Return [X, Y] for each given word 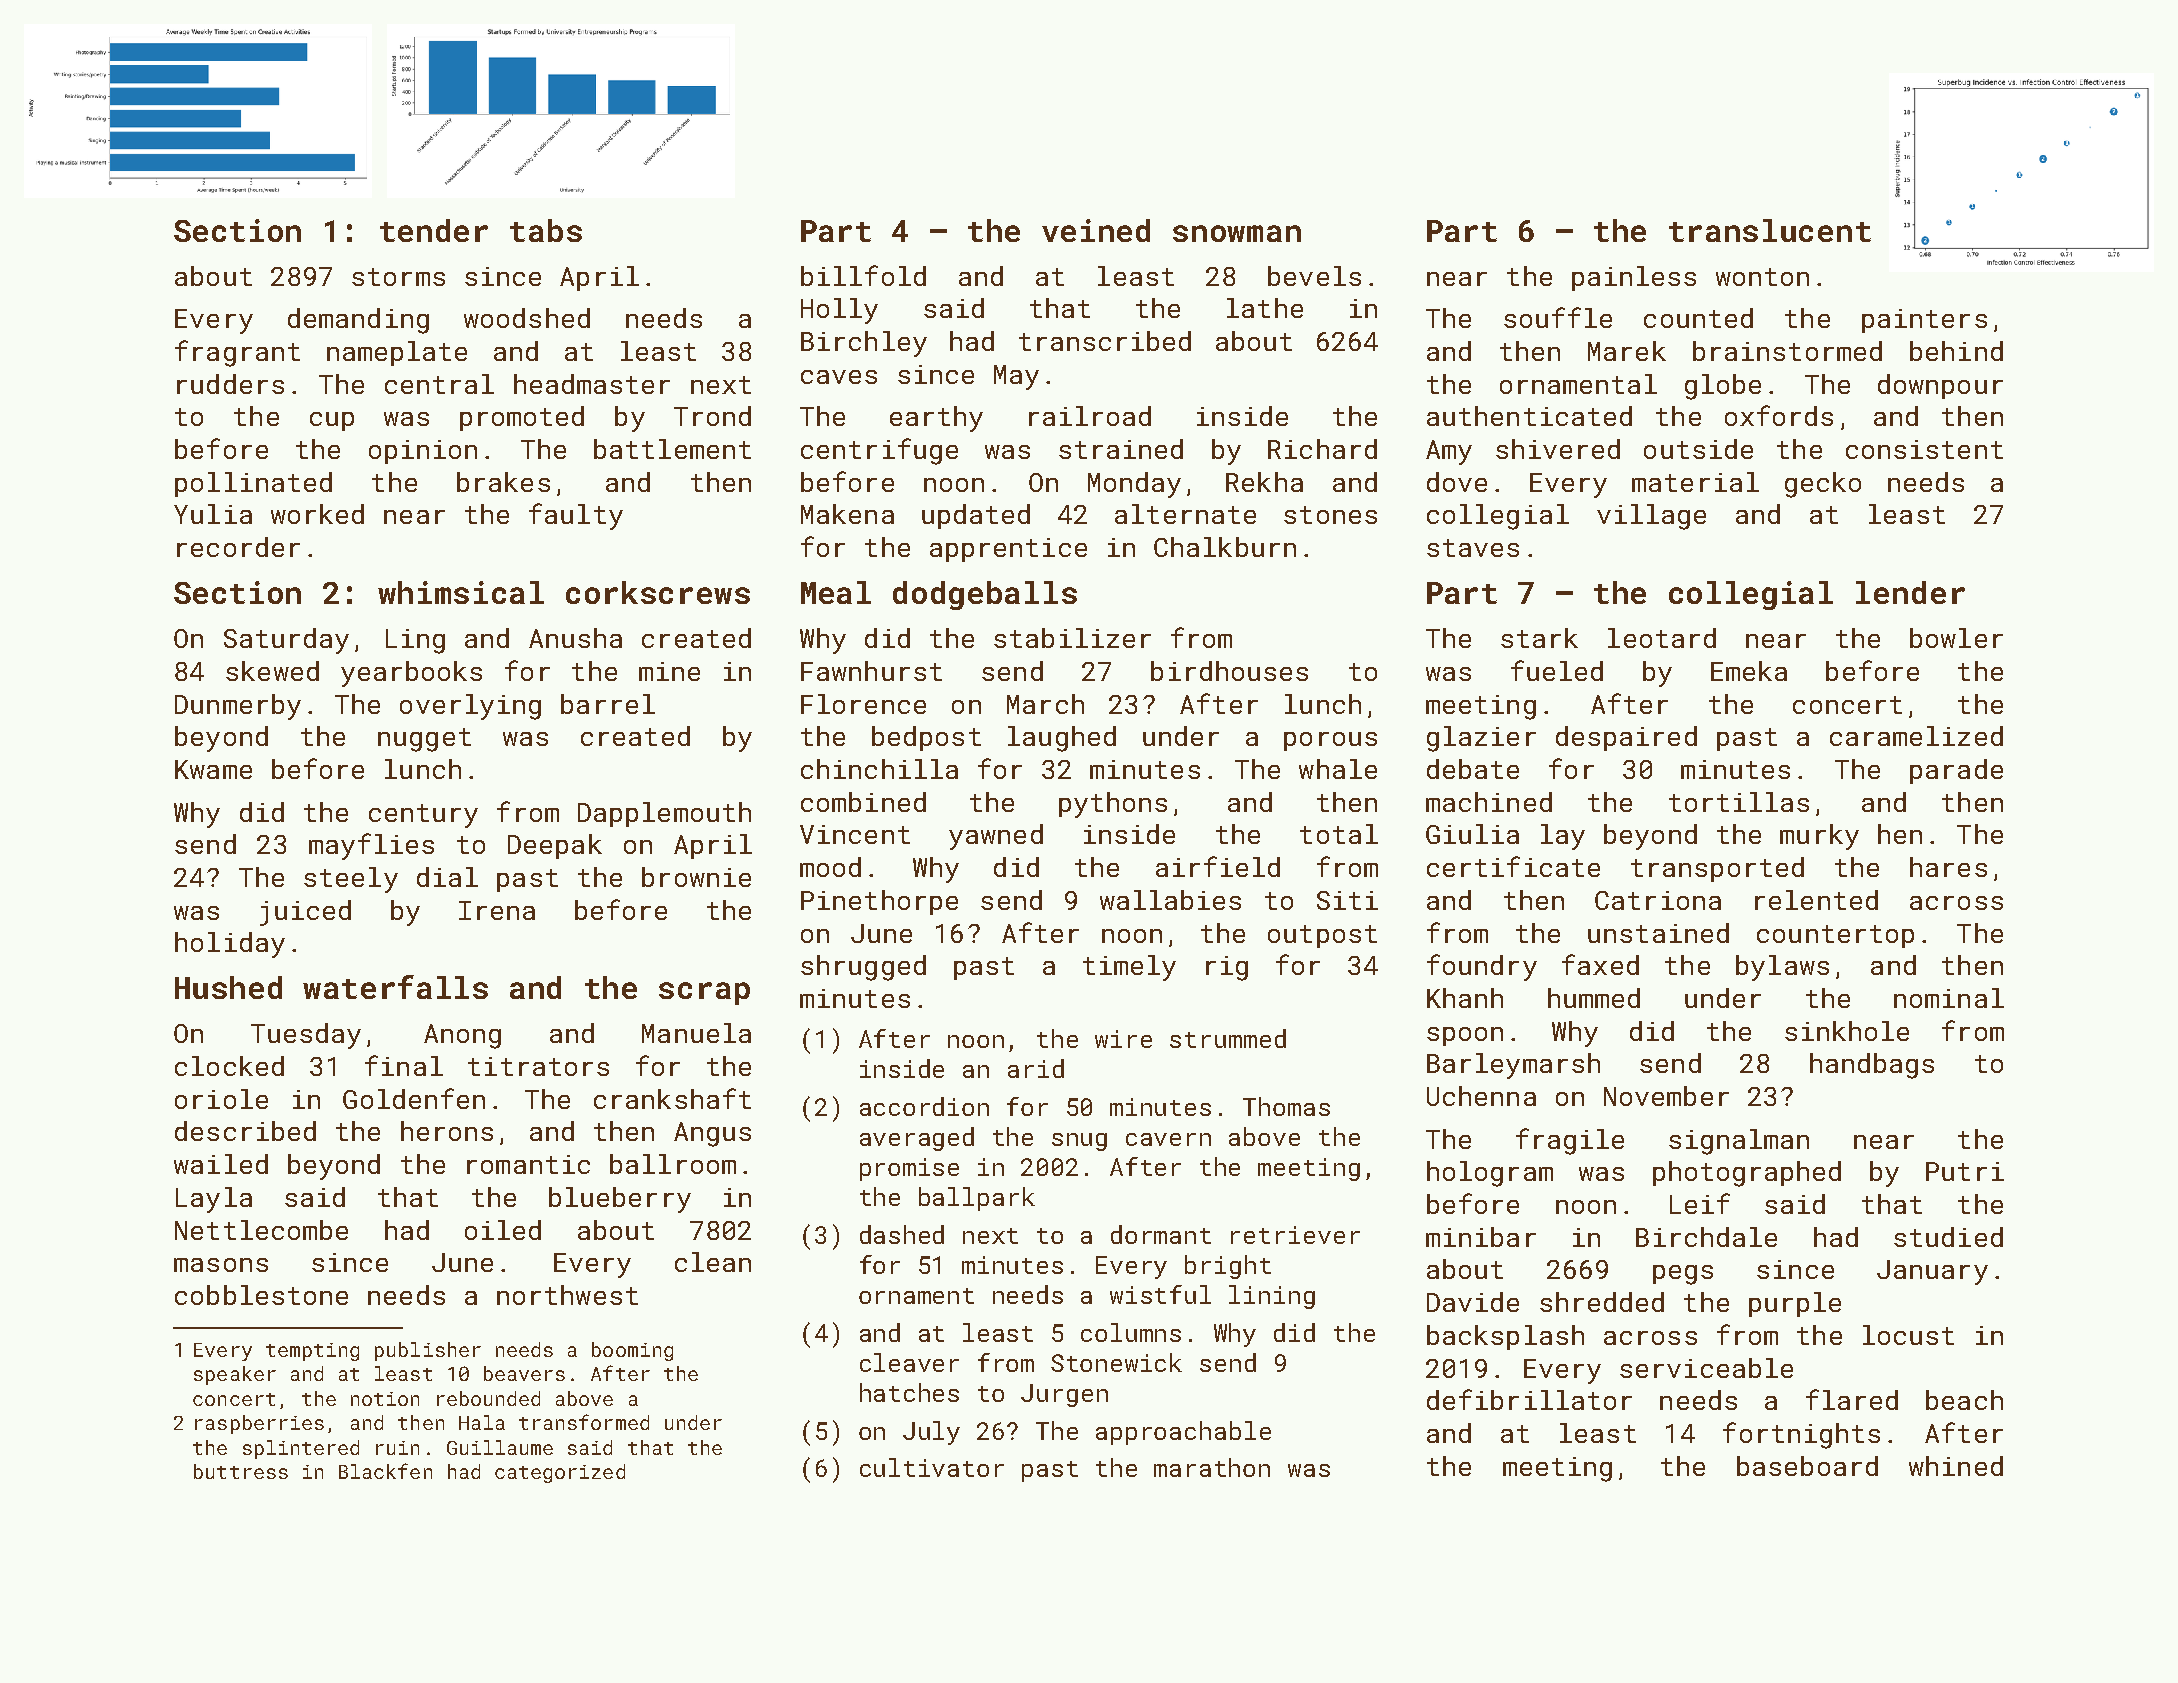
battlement [672, 449]
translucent [1770, 230]
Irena [497, 910]
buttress [241, 1471]
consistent [1924, 449]
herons [447, 1131]
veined [1096, 230]
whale [1338, 769]
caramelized [1916, 736]
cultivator [932, 1467]
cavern [1168, 1139]
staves [1473, 548]
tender [434, 230]
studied [1948, 1237]
